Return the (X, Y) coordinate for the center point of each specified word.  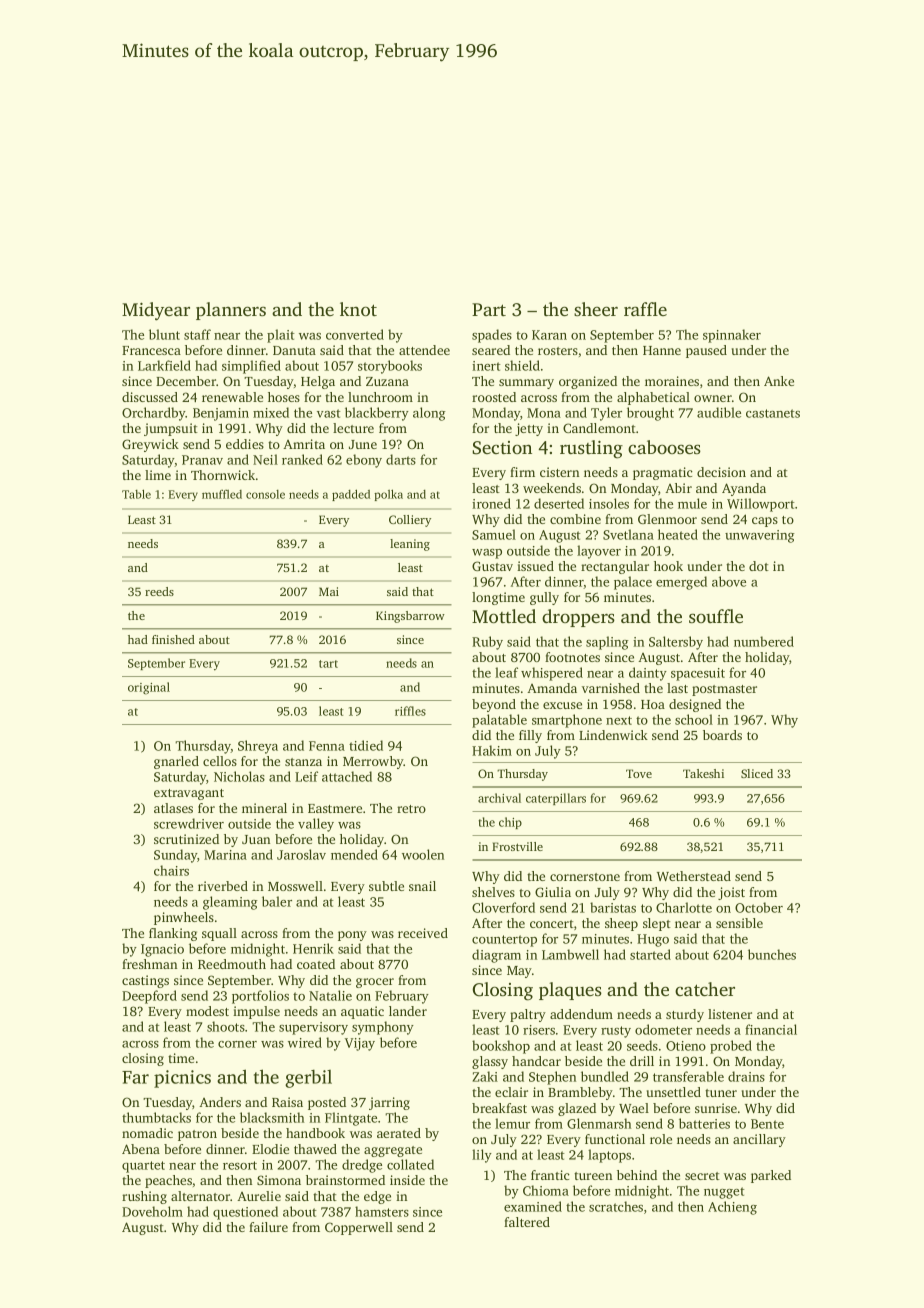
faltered (527, 1222)
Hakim (492, 750)
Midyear (156, 311)
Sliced (757, 773)
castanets (773, 413)
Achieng (732, 1208)
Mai (329, 591)
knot (358, 309)
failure (268, 1227)
